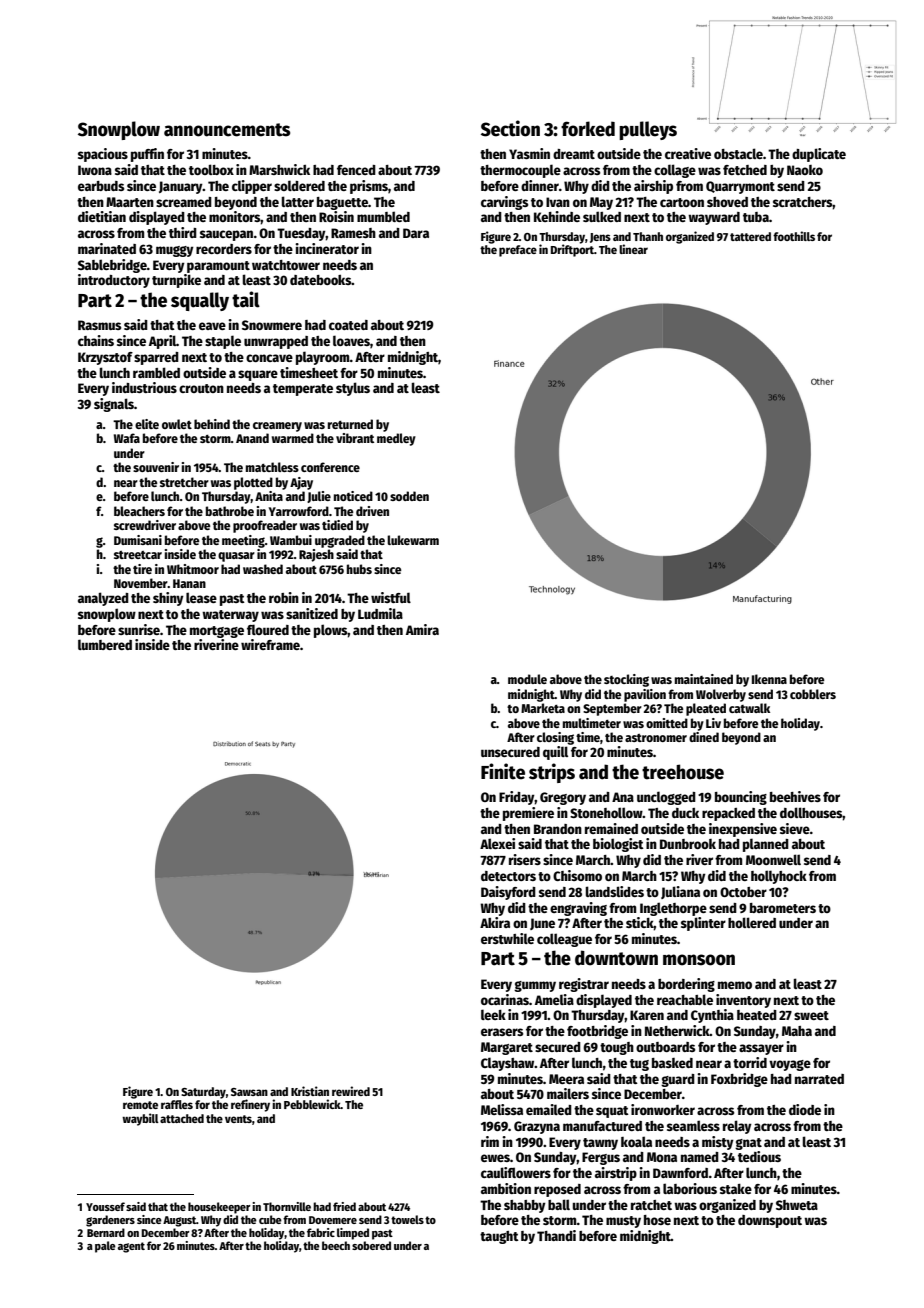 This image has width=924, height=1308. I want to click on sodden, so click(409, 496).
